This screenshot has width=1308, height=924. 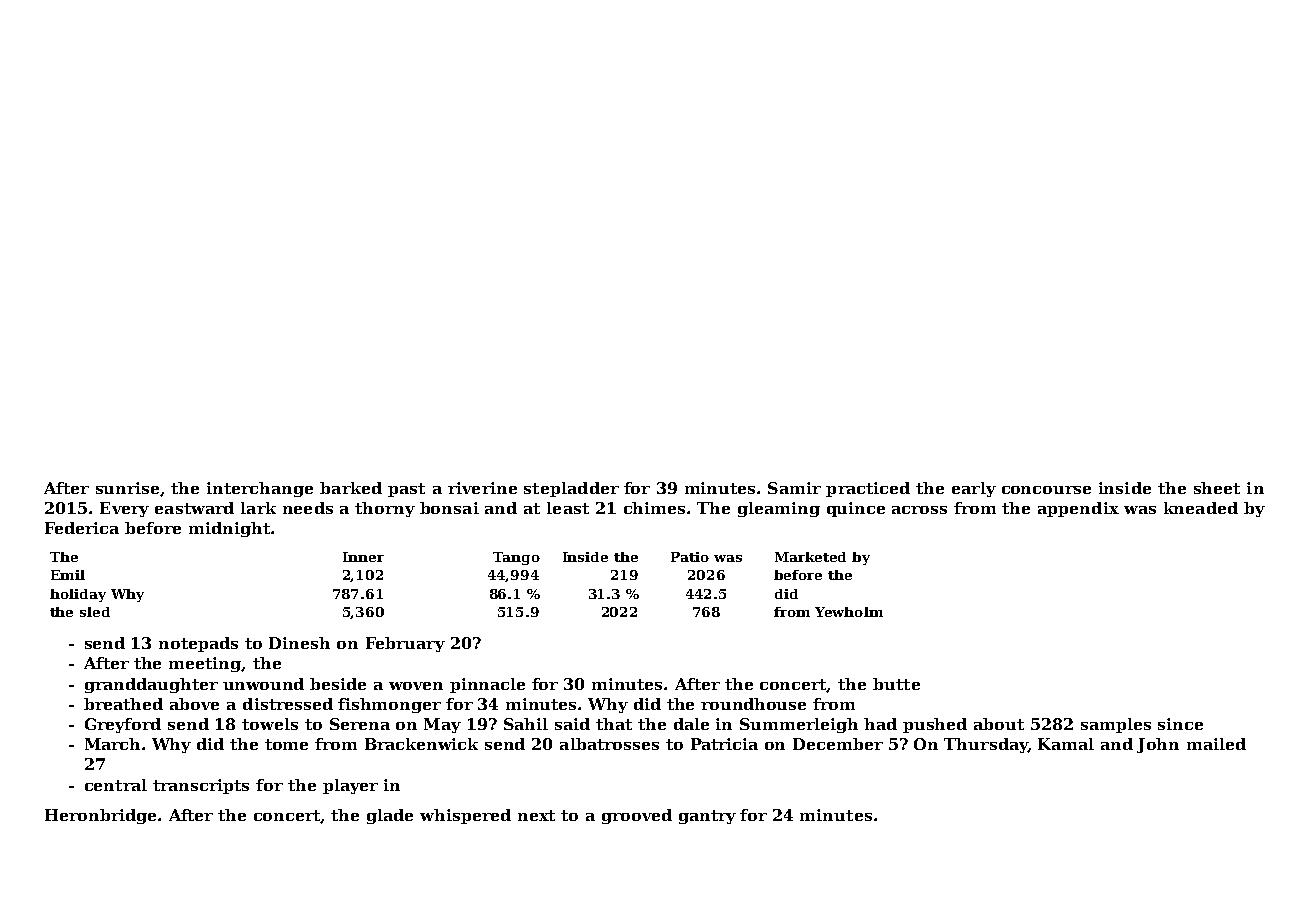 What do you see at coordinates (724, 744) in the screenshot?
I see `Patricia` at bounding box center [724, 744].
